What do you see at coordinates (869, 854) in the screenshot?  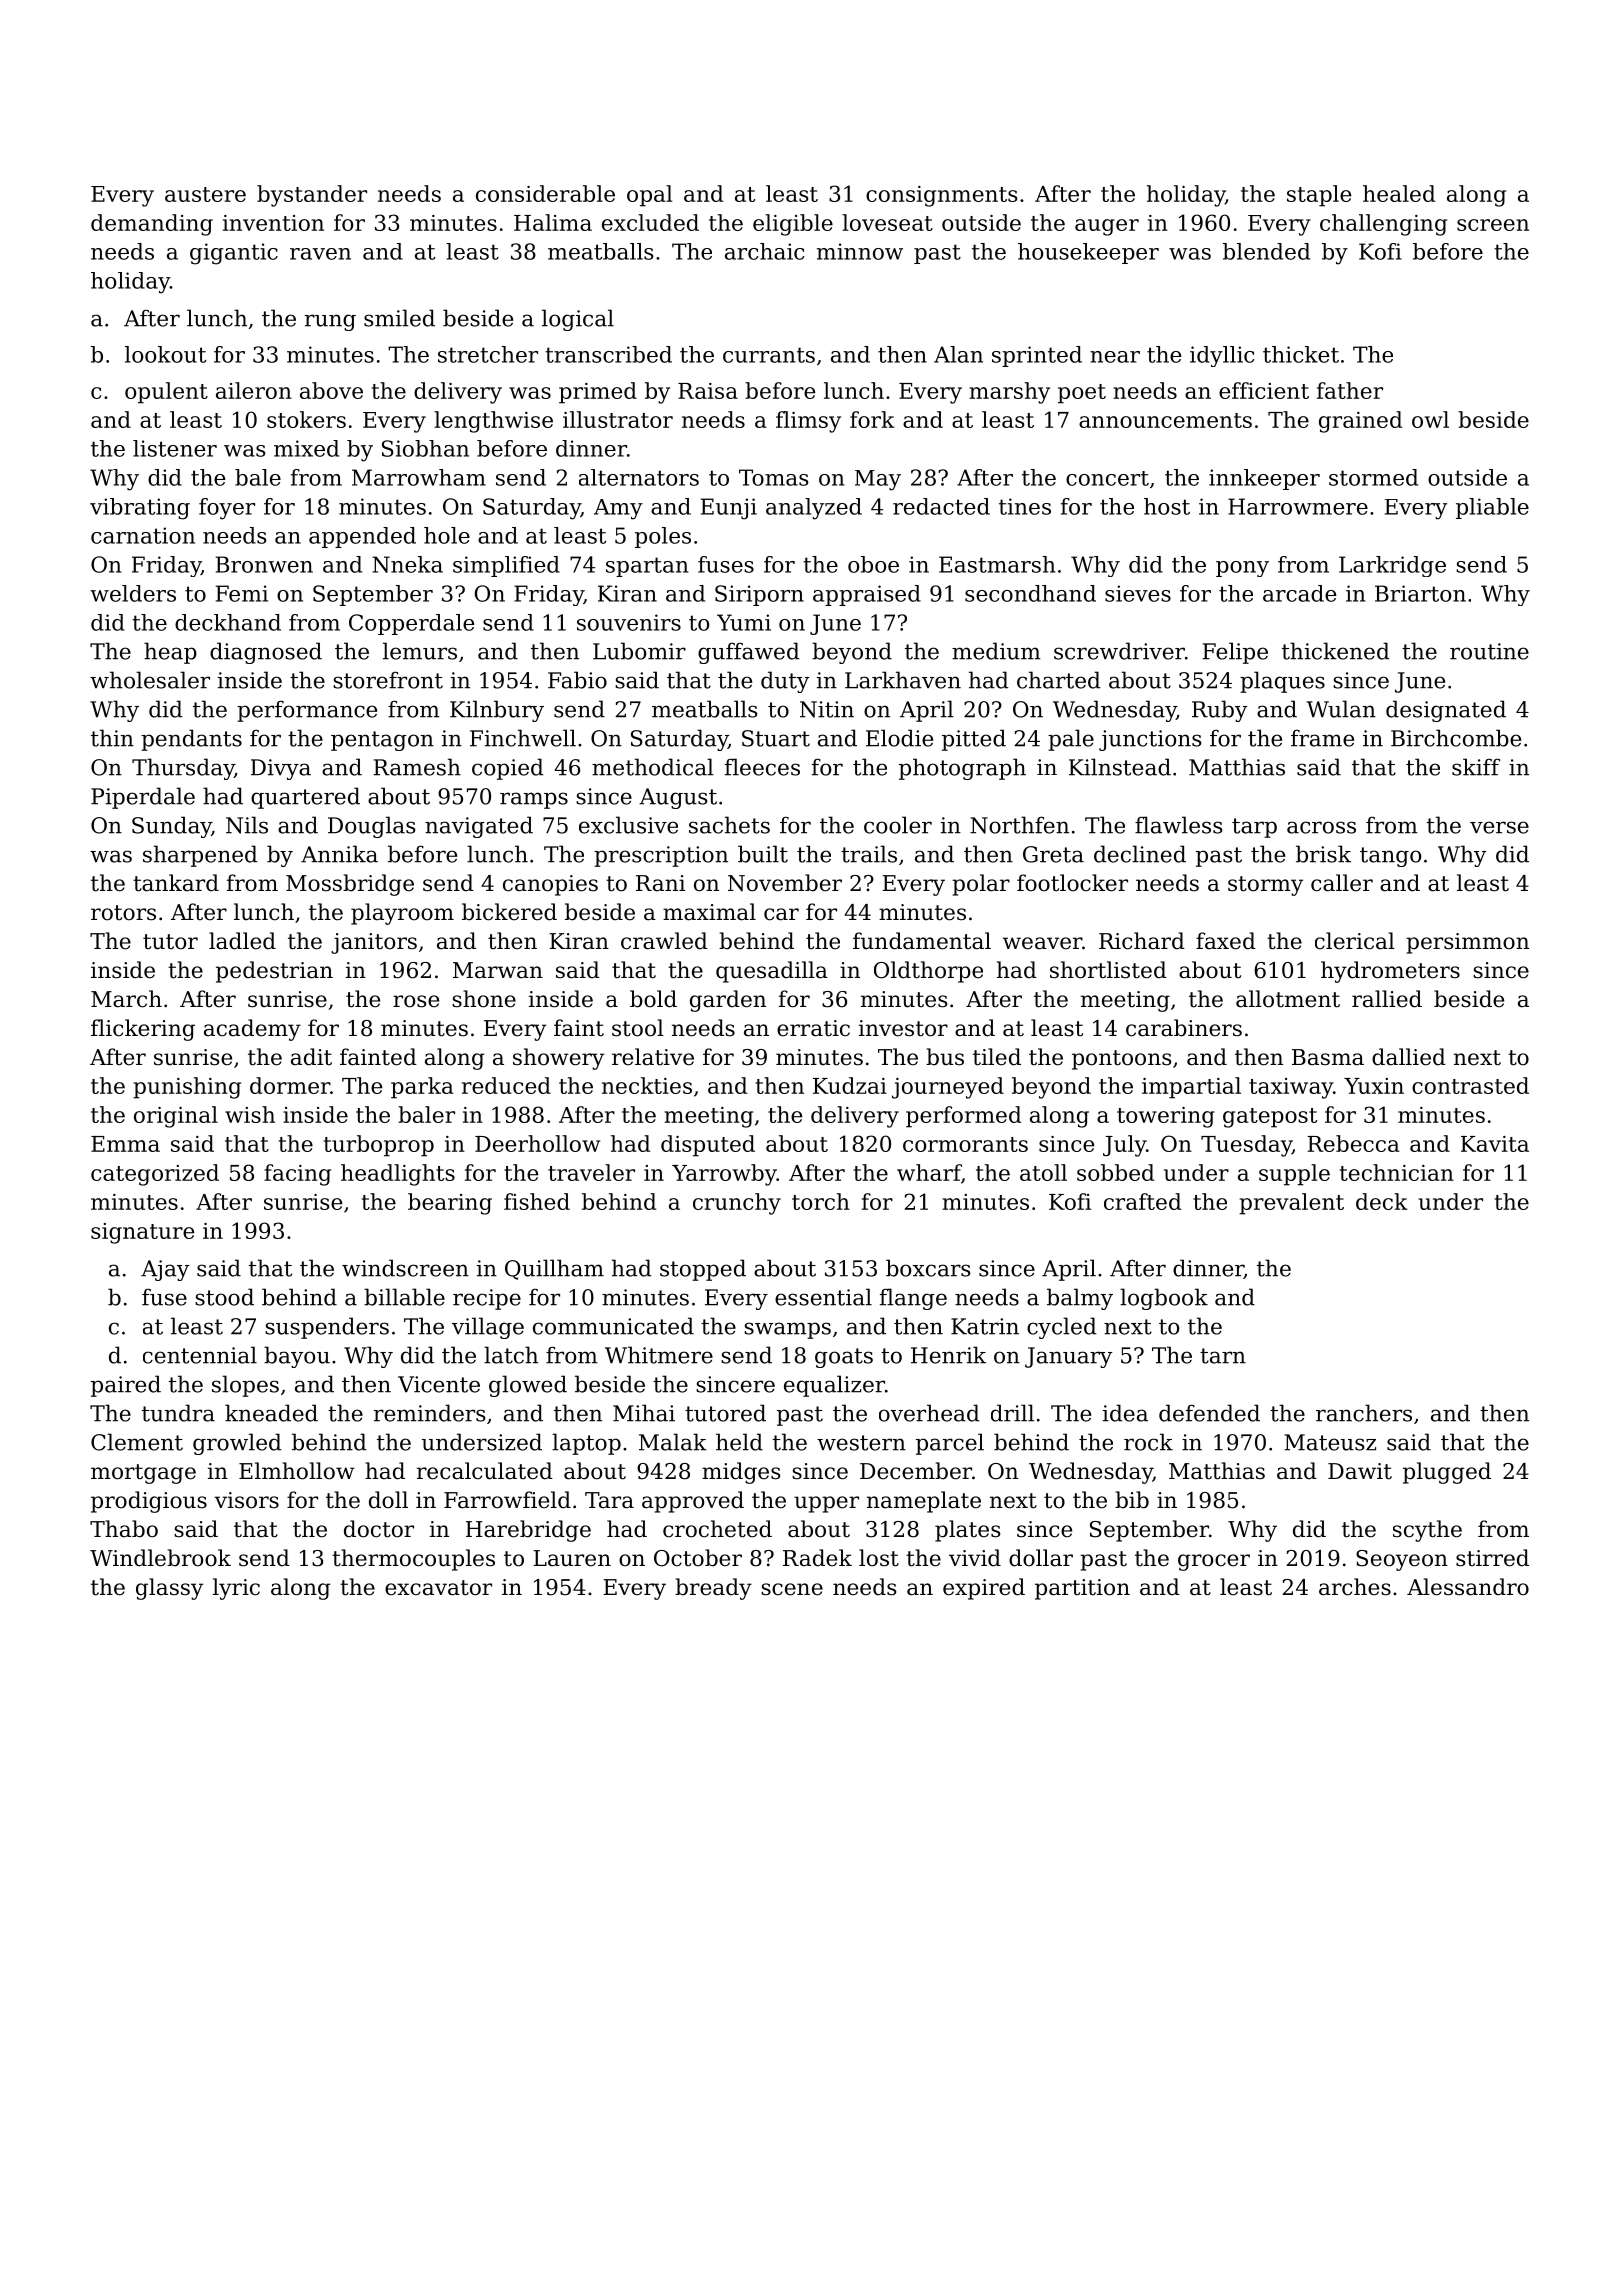 I see `trails` at bounding box center [869, 854].
